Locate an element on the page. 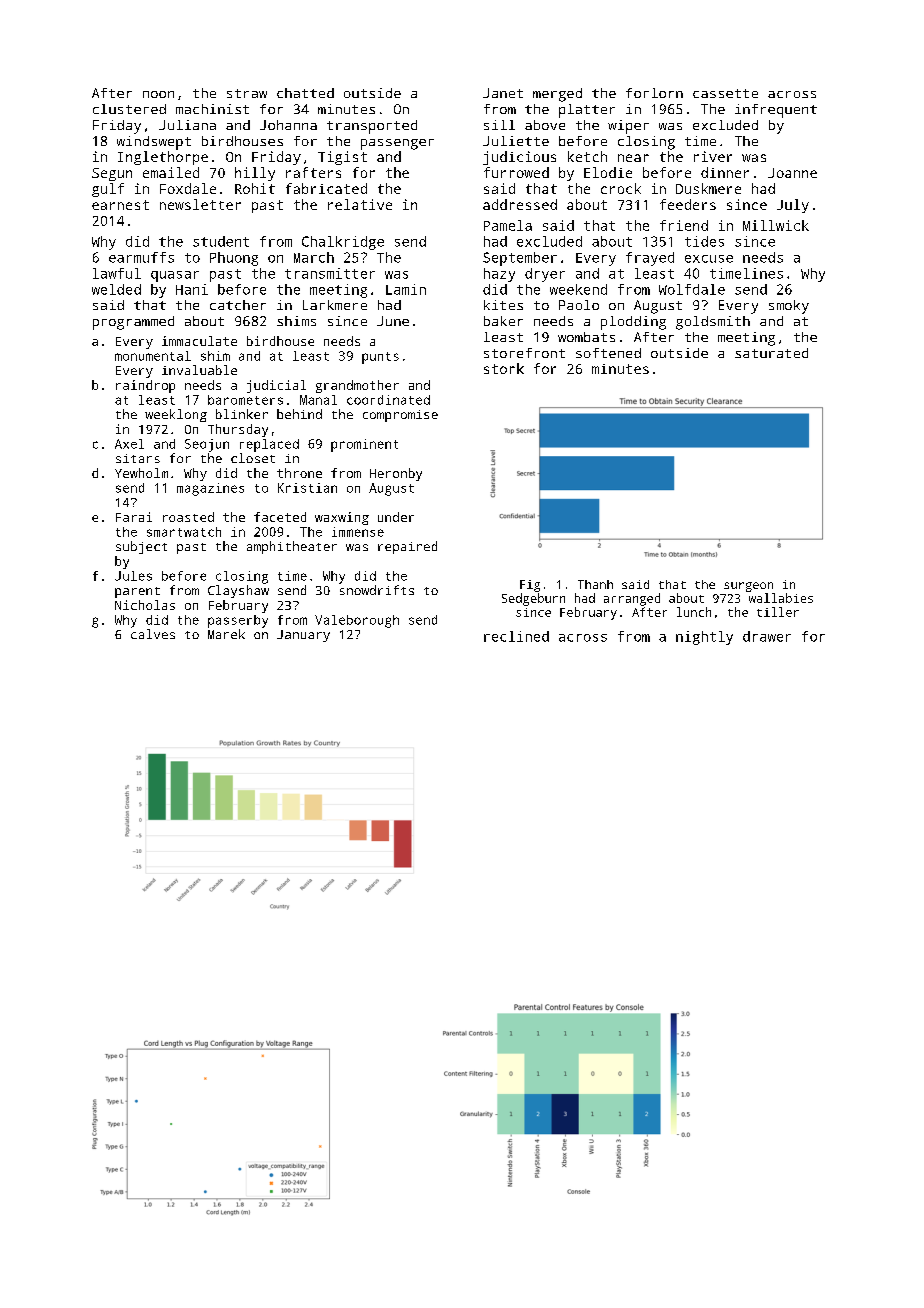  Marek is located at coordinates (226, 634).
